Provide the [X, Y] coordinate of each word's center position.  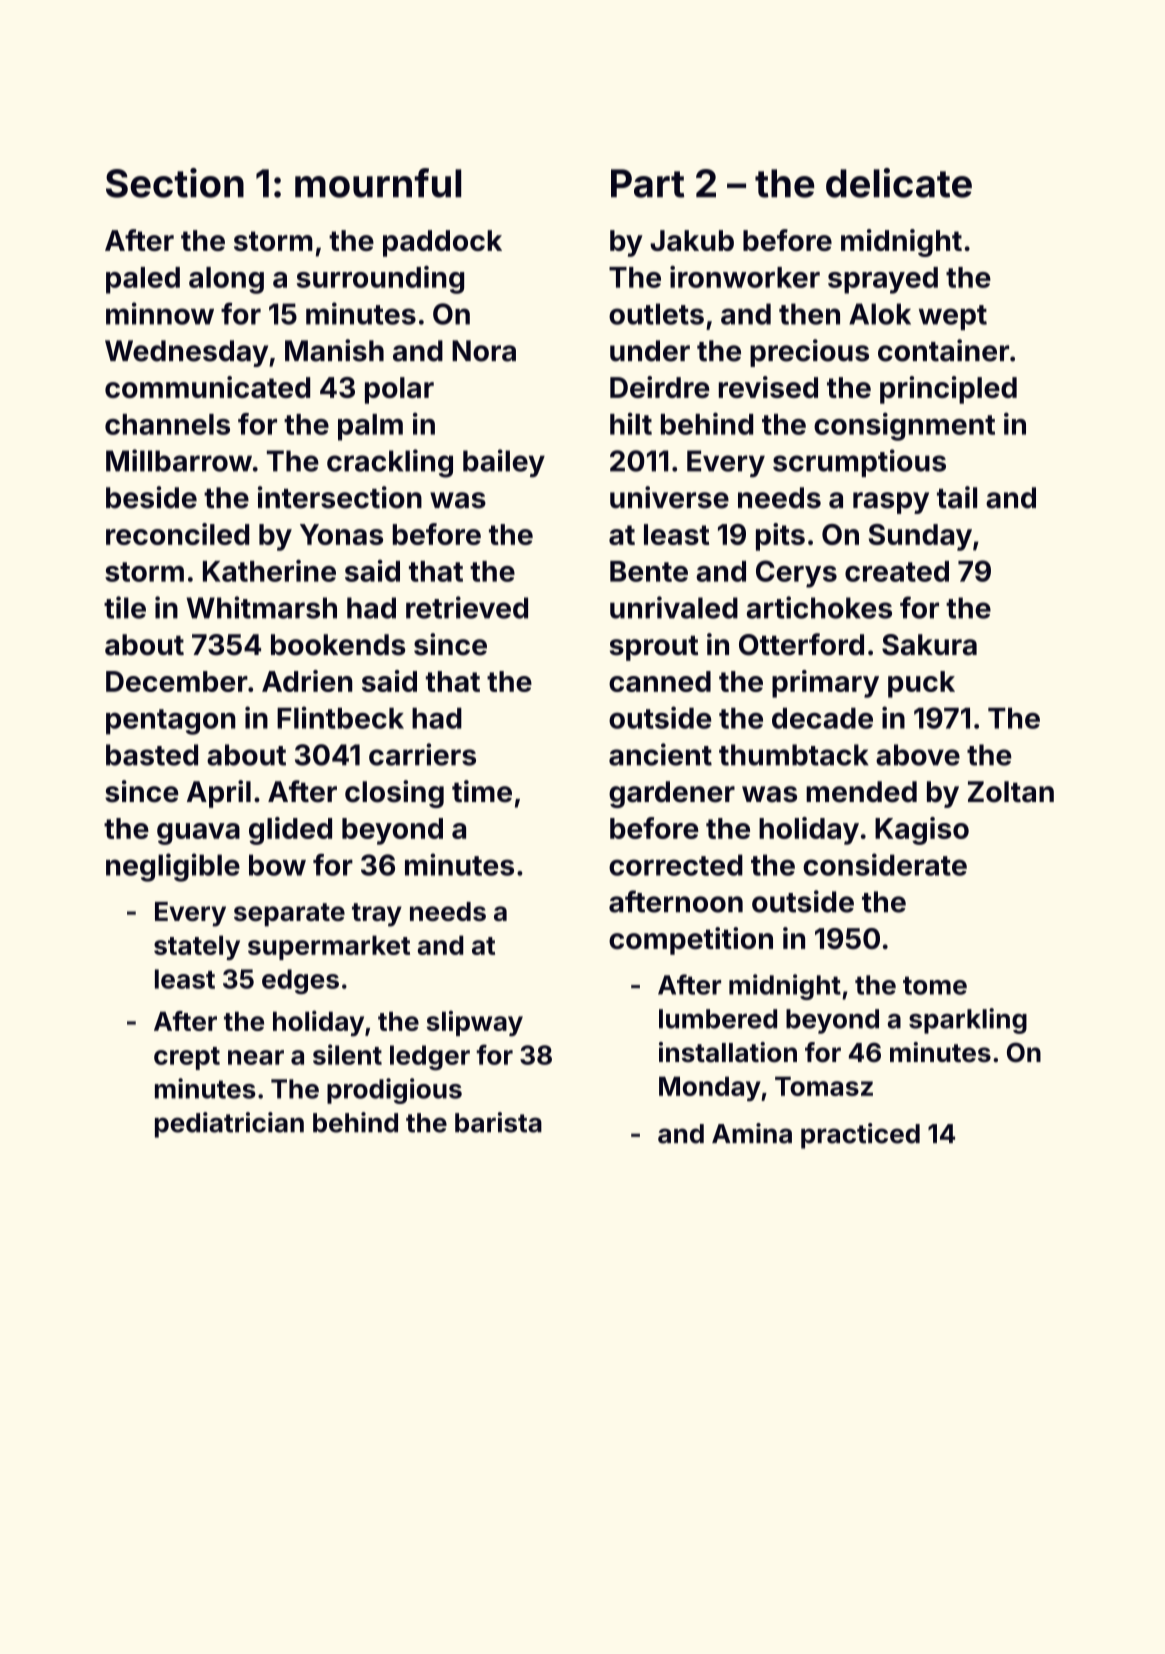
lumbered [718, 1019]
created [897, 571]
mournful [378, 183]
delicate [899, 183]
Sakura [929, 645]
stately [197, 947]
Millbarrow [179, 460]
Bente [649, 571]
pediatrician [229, 1125]
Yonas [341, 534]
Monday [710, 1089]
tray [377, 915]
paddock [442, 243]
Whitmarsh [261, 607]
